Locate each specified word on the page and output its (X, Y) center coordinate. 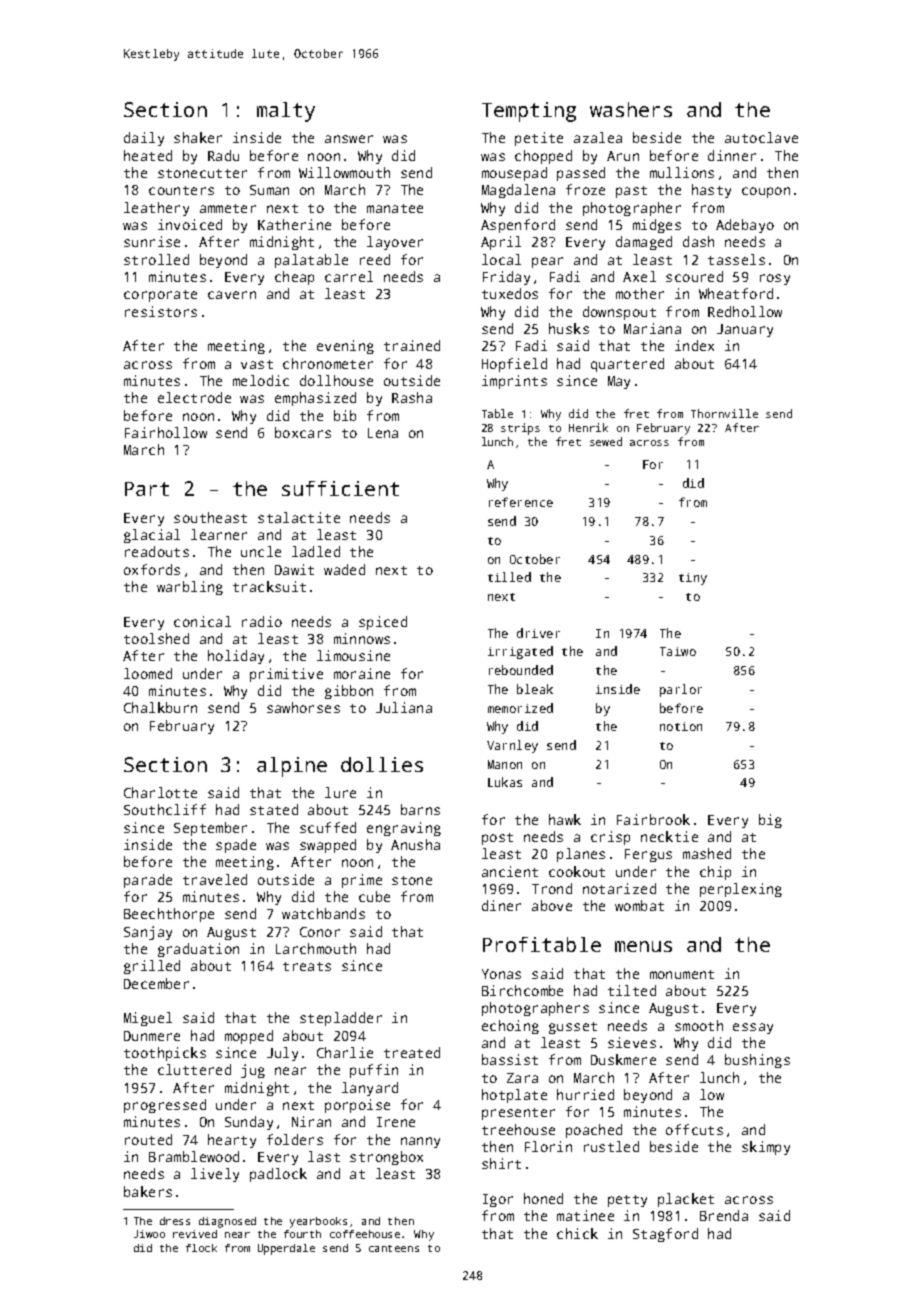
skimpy (766, 1148)
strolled (156, 259)
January (745, 330)
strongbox (386, 1158)
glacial (152, 536)
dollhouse (336, 380)
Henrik (588, 427)
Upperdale (286, 1249)
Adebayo (745, 226)
